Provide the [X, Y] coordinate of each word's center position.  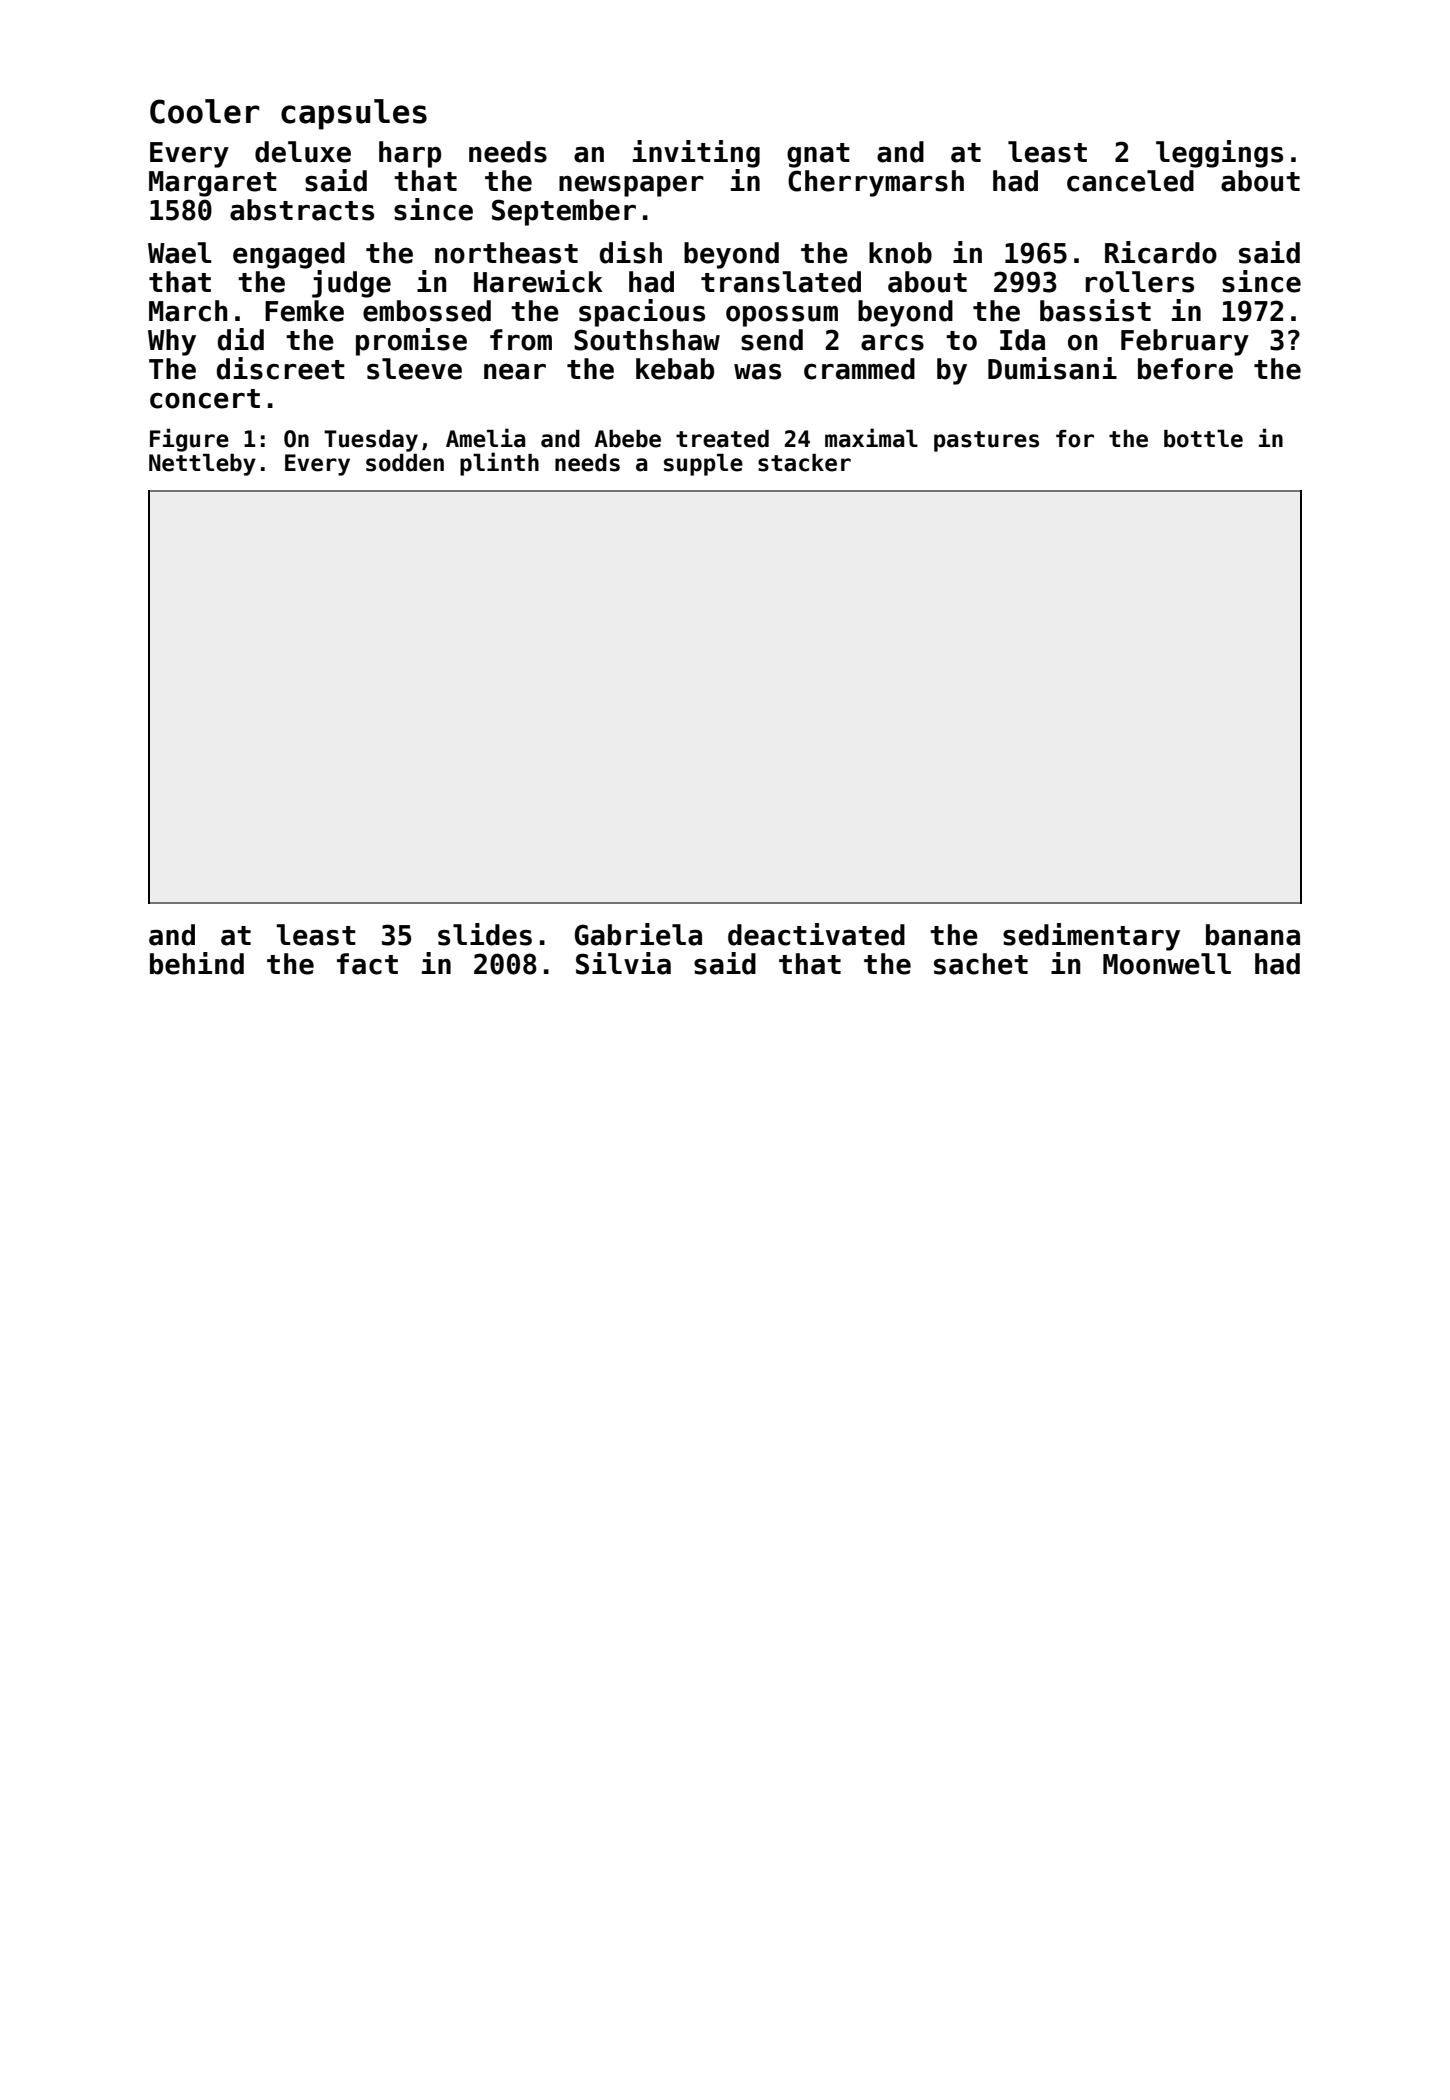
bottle [1203, 439]
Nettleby [202, 465]
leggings [1219, 154]
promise [411, 342]
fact [367, 964]
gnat [818, 155]
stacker [804, 463]
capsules [354, 114]
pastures [986, 441]
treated [722, 439]
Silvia [623, 963]
